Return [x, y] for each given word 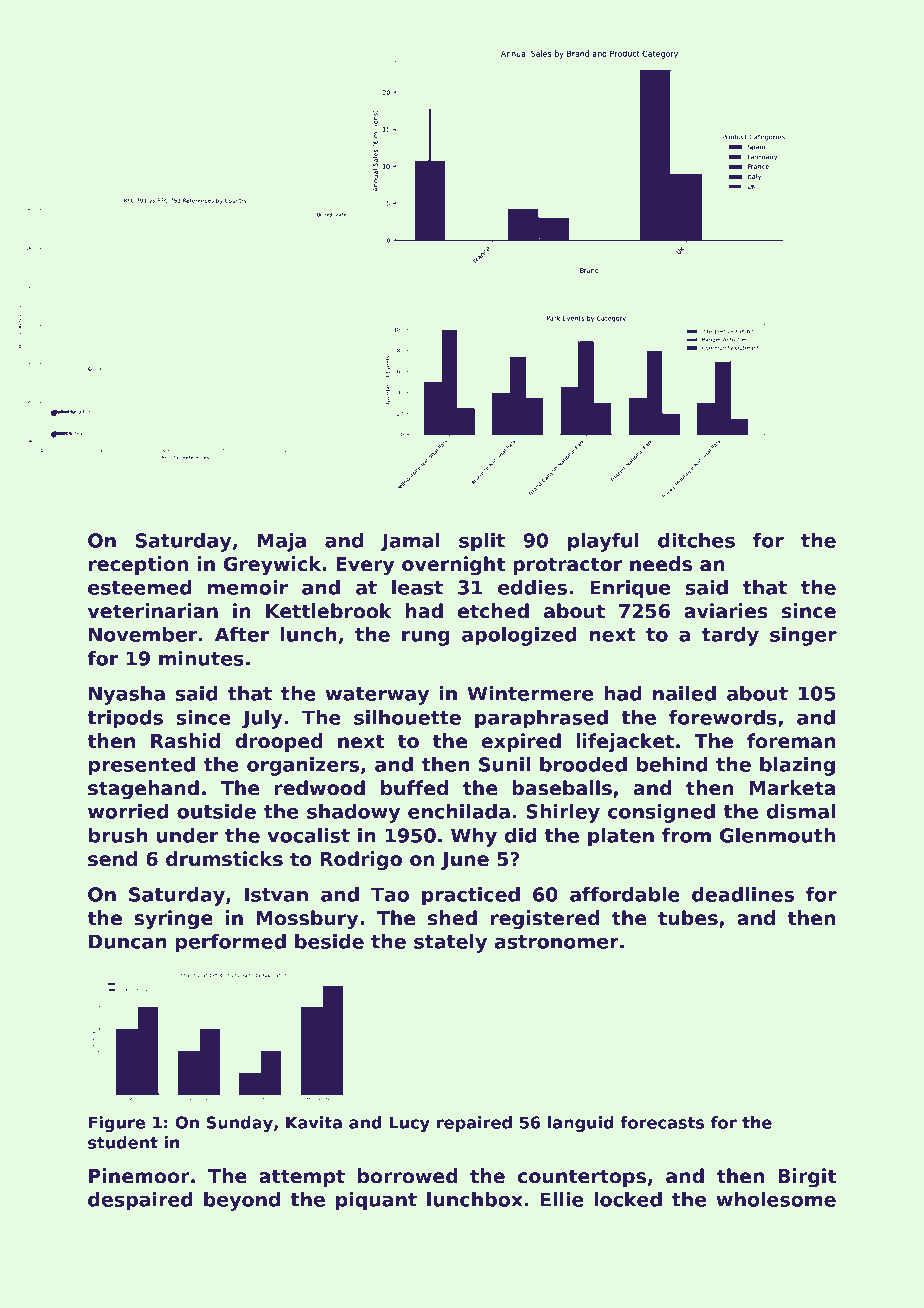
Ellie [562, 1199]
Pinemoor [139, 1176]
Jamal [410, 542]
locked [628, 1199]
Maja [282, 542]
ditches [696, 540]
